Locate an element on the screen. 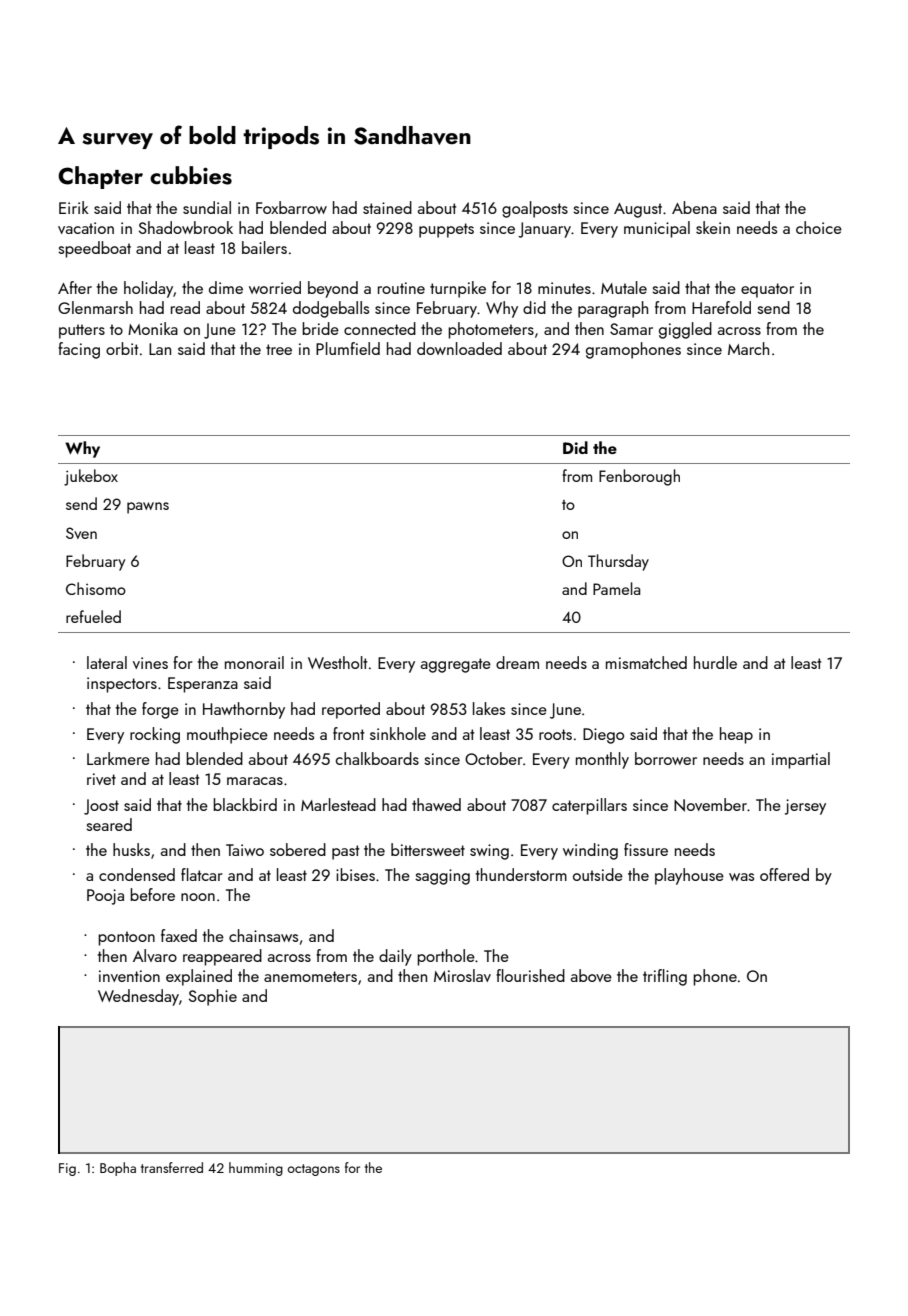 The width and height of the screenshot is (908, 1316). After is located at coordinates (75, 287).
